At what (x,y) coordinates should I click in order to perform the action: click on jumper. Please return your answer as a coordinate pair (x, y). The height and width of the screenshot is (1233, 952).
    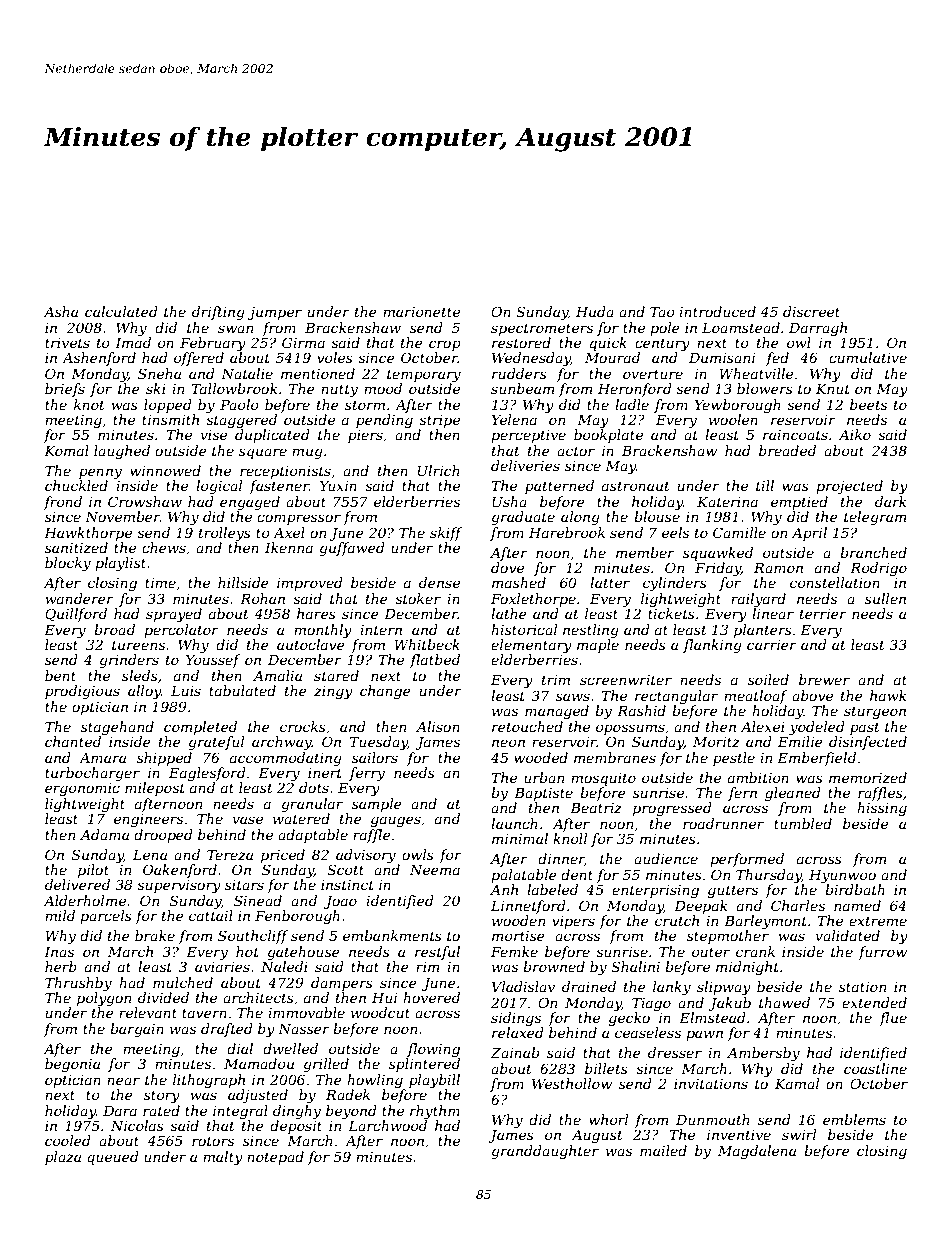
    Looking at the image, I should click on (275, 313).
